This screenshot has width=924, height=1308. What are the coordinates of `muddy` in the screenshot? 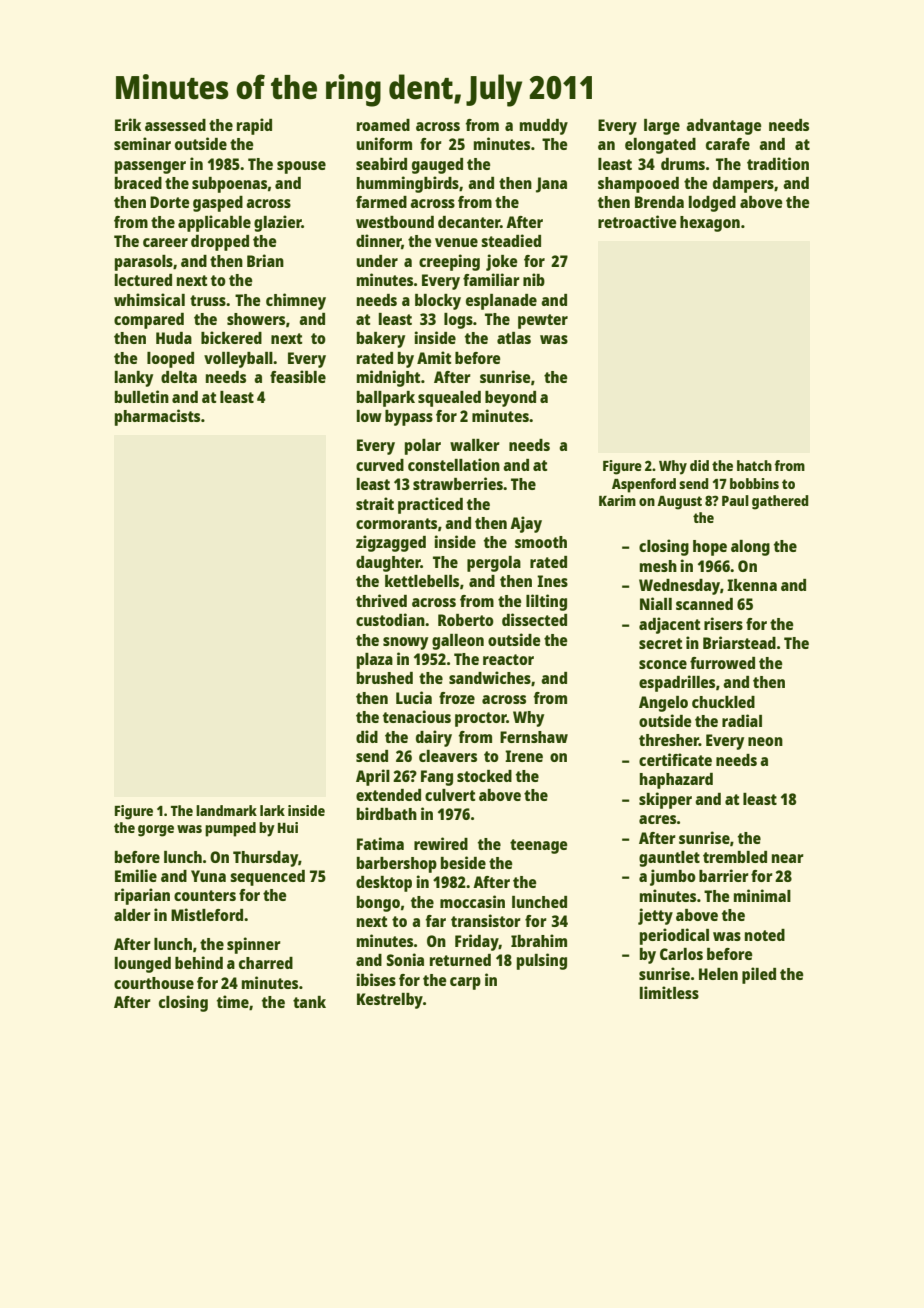 It's located at (544, 127).
